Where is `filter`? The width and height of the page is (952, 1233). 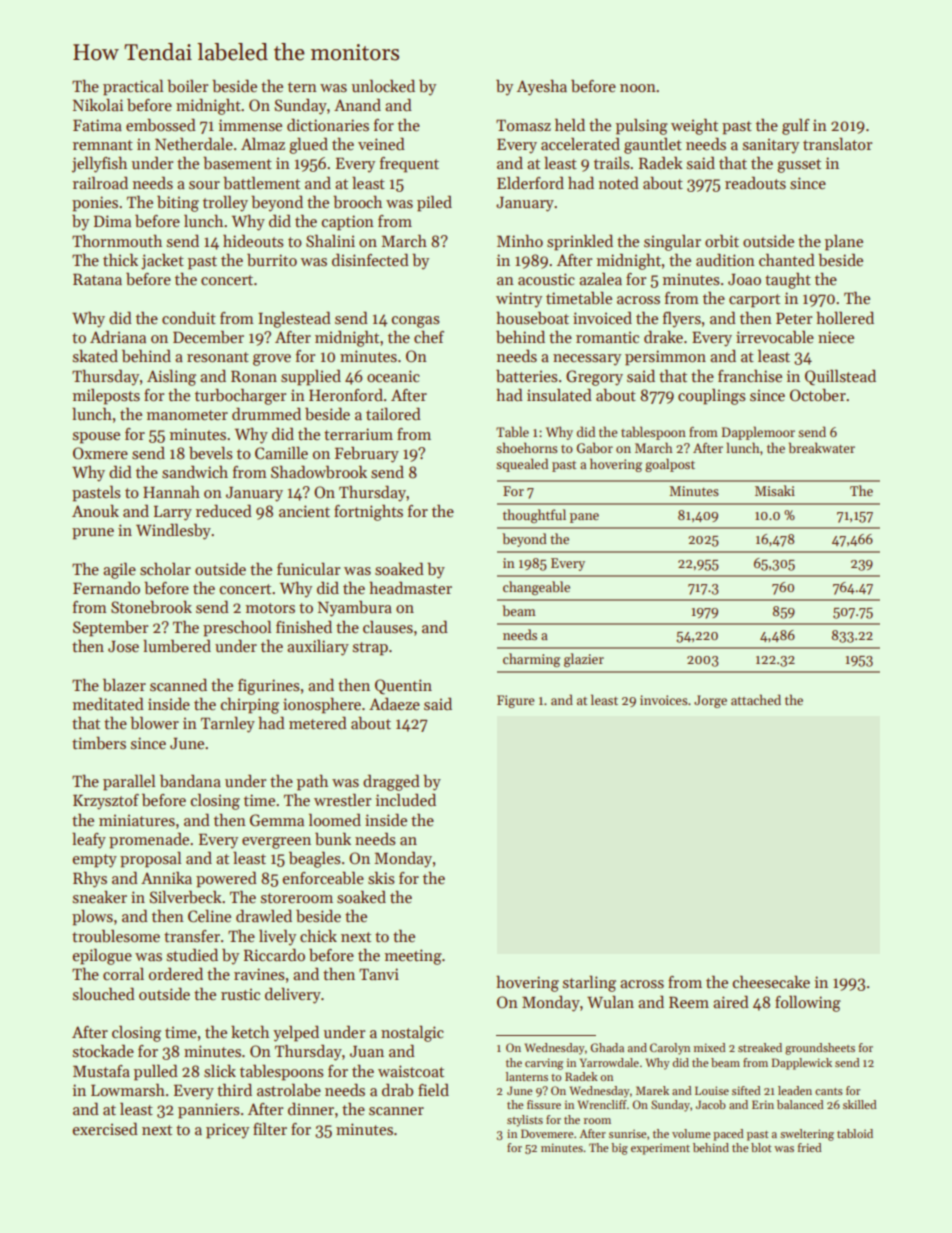 filter is located at coordinates (270, 1128).
